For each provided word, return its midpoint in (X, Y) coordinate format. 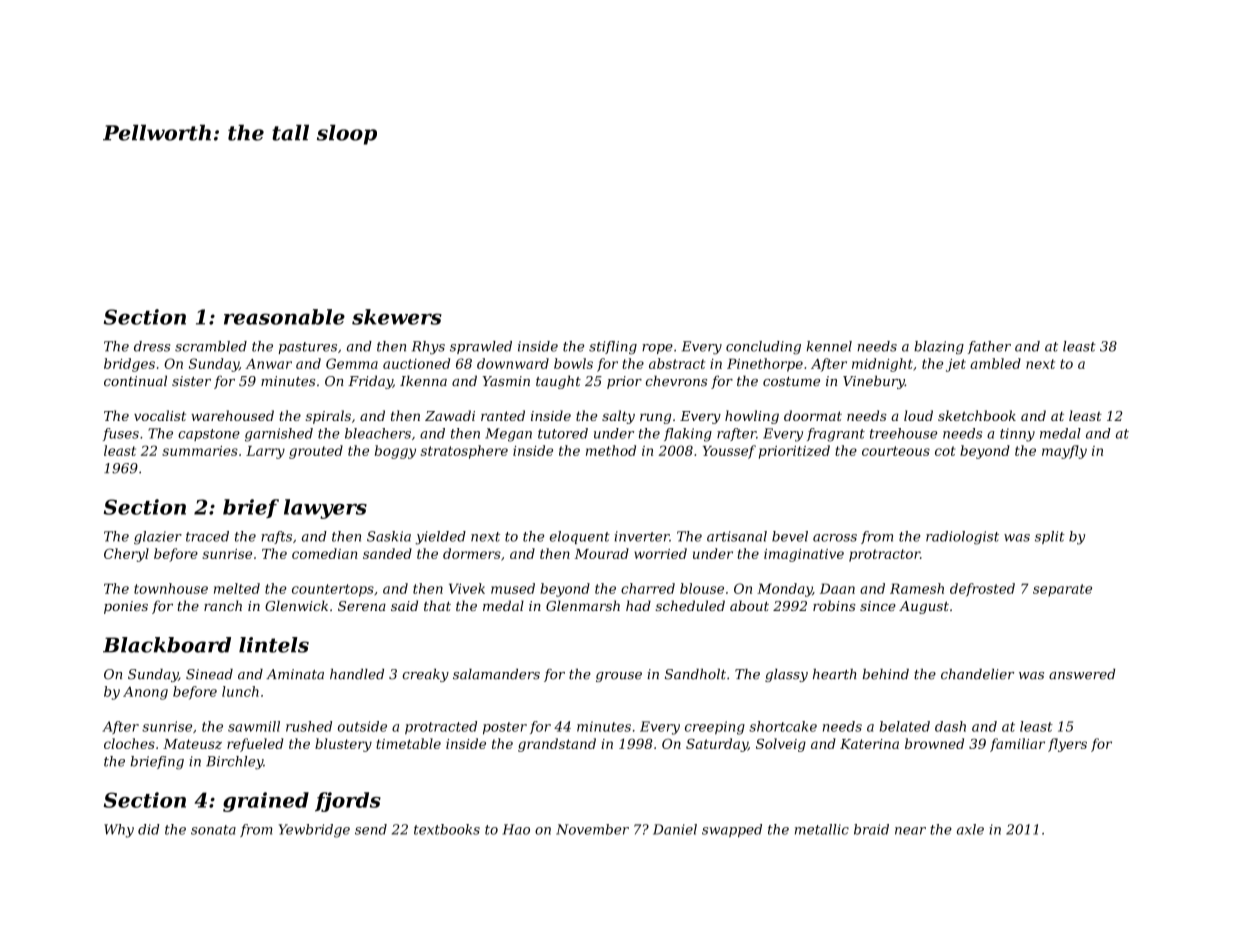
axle (970, 829)
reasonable (284, 317)
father (989, 347)
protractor (884, 555)
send (371, 829)
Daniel (675, 829)
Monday (784, 590)
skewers (397, 317)
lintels (274, 645)
